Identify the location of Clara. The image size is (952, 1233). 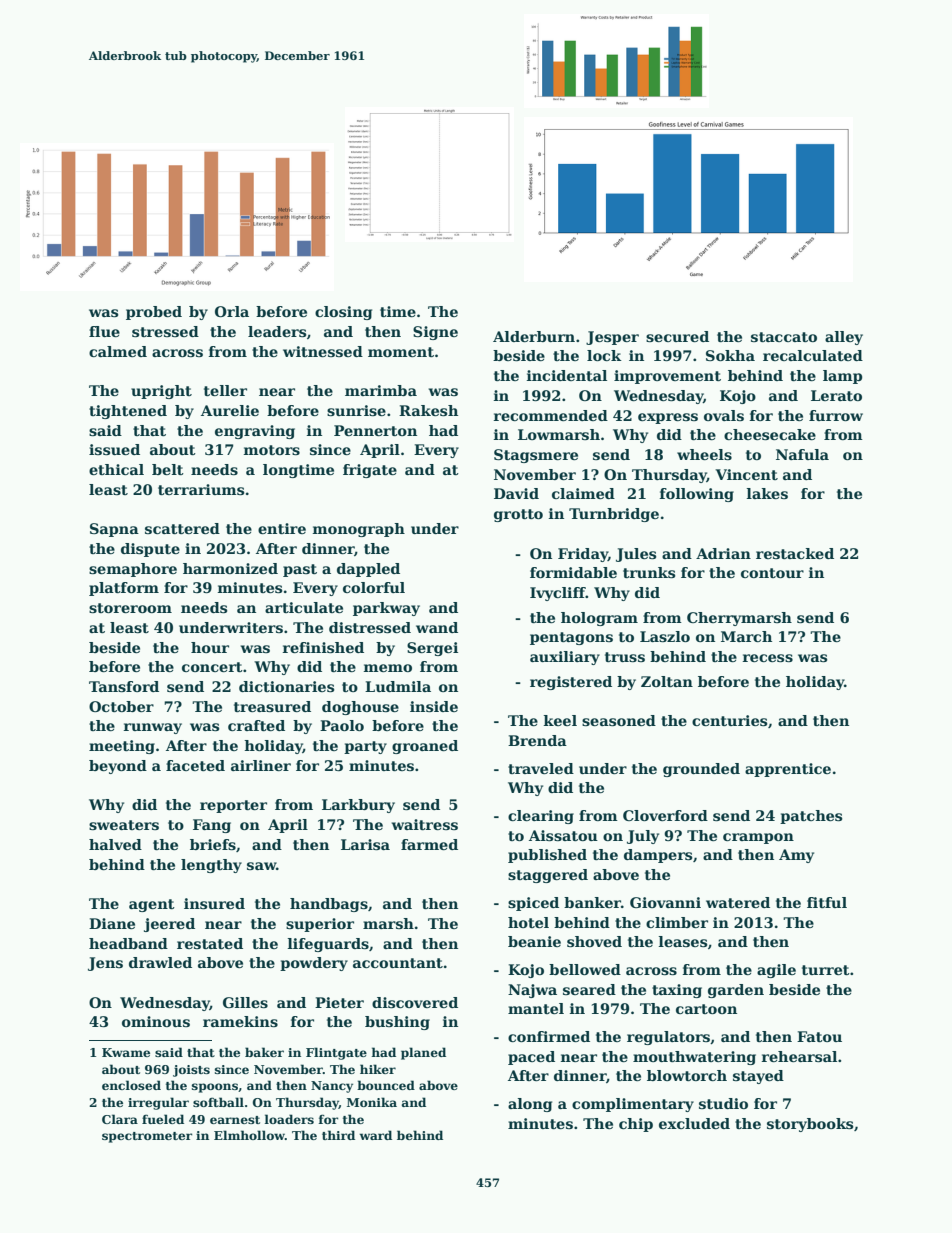
(120, 1119).
